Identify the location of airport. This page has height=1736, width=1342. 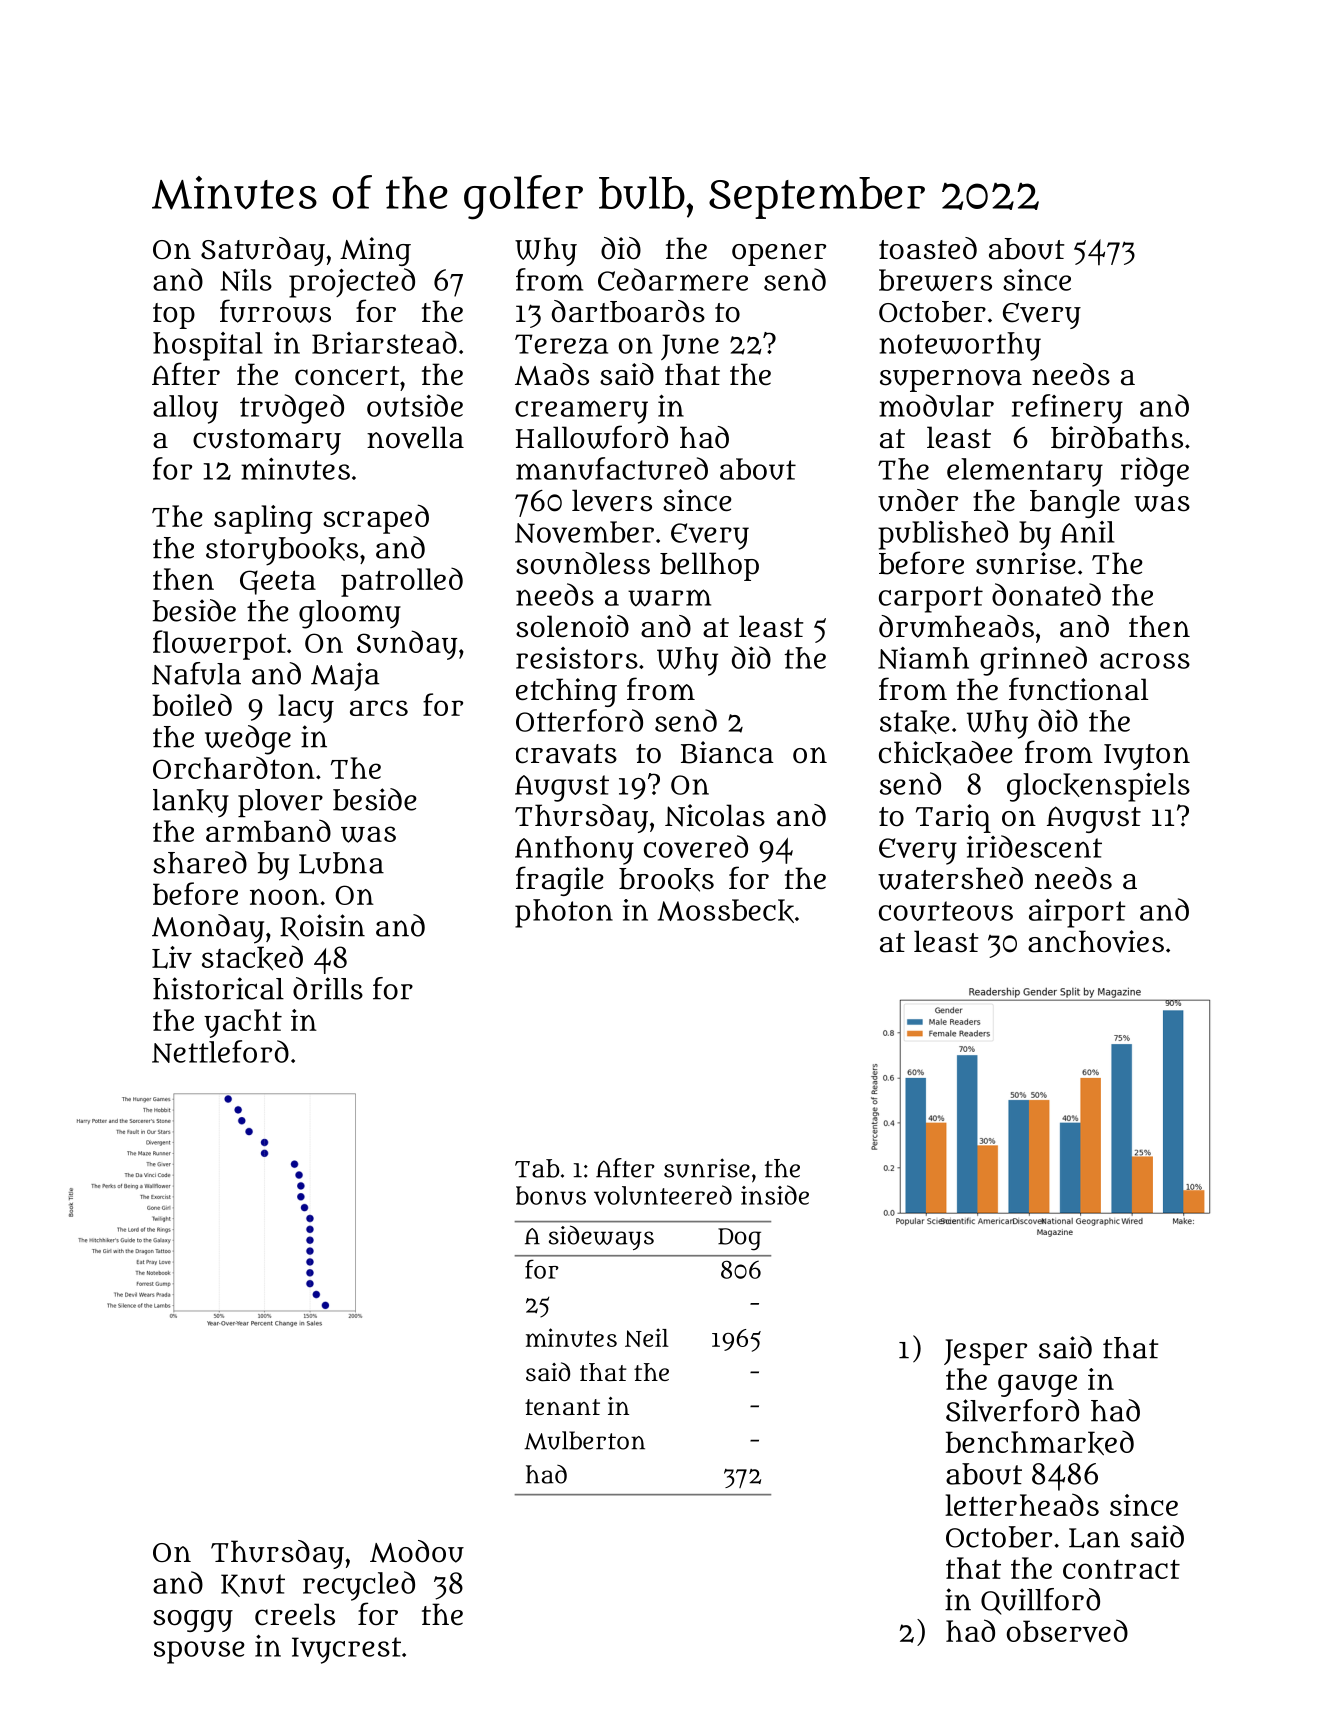
(1077, 913).
